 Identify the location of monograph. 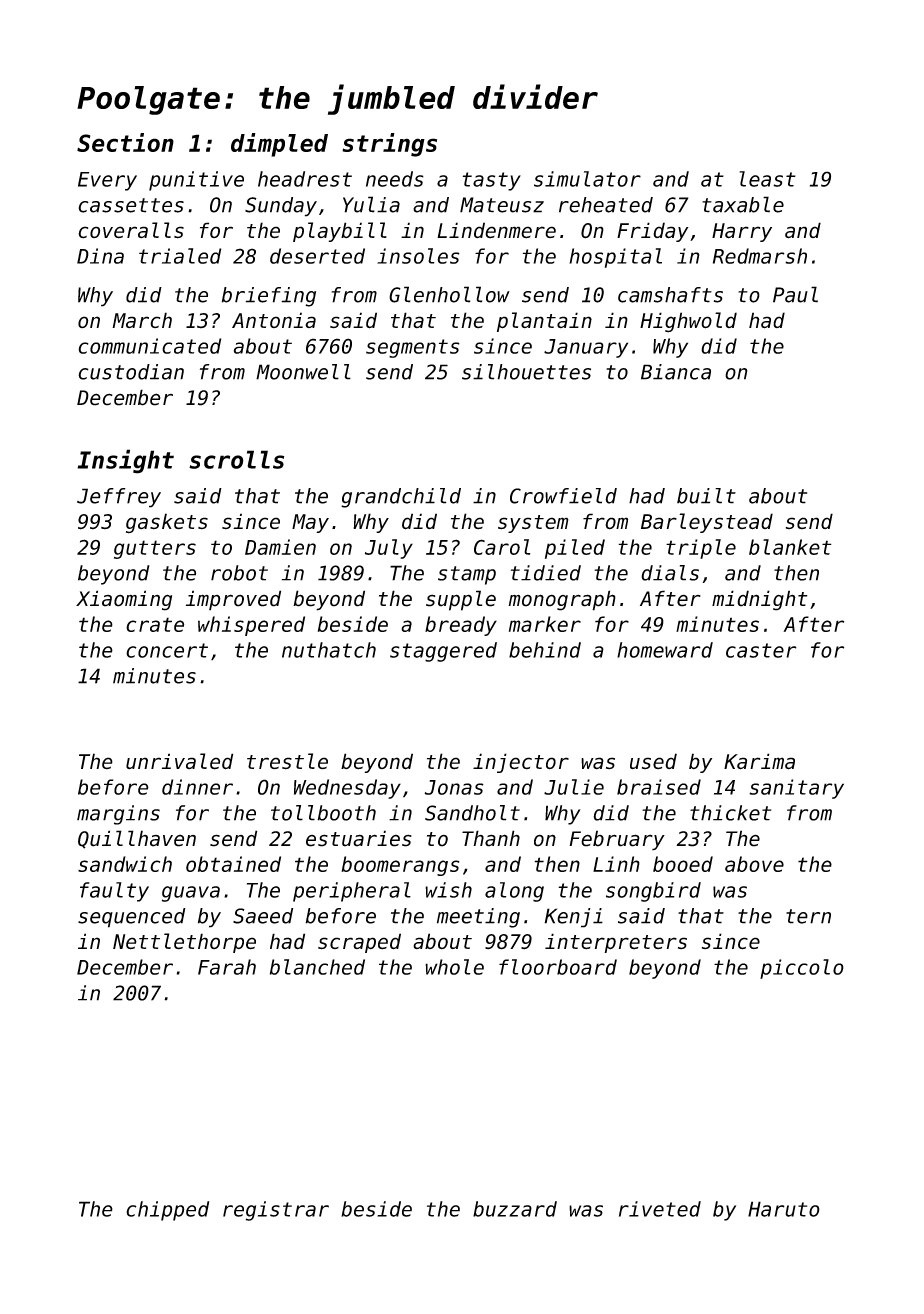
(562, 600).
